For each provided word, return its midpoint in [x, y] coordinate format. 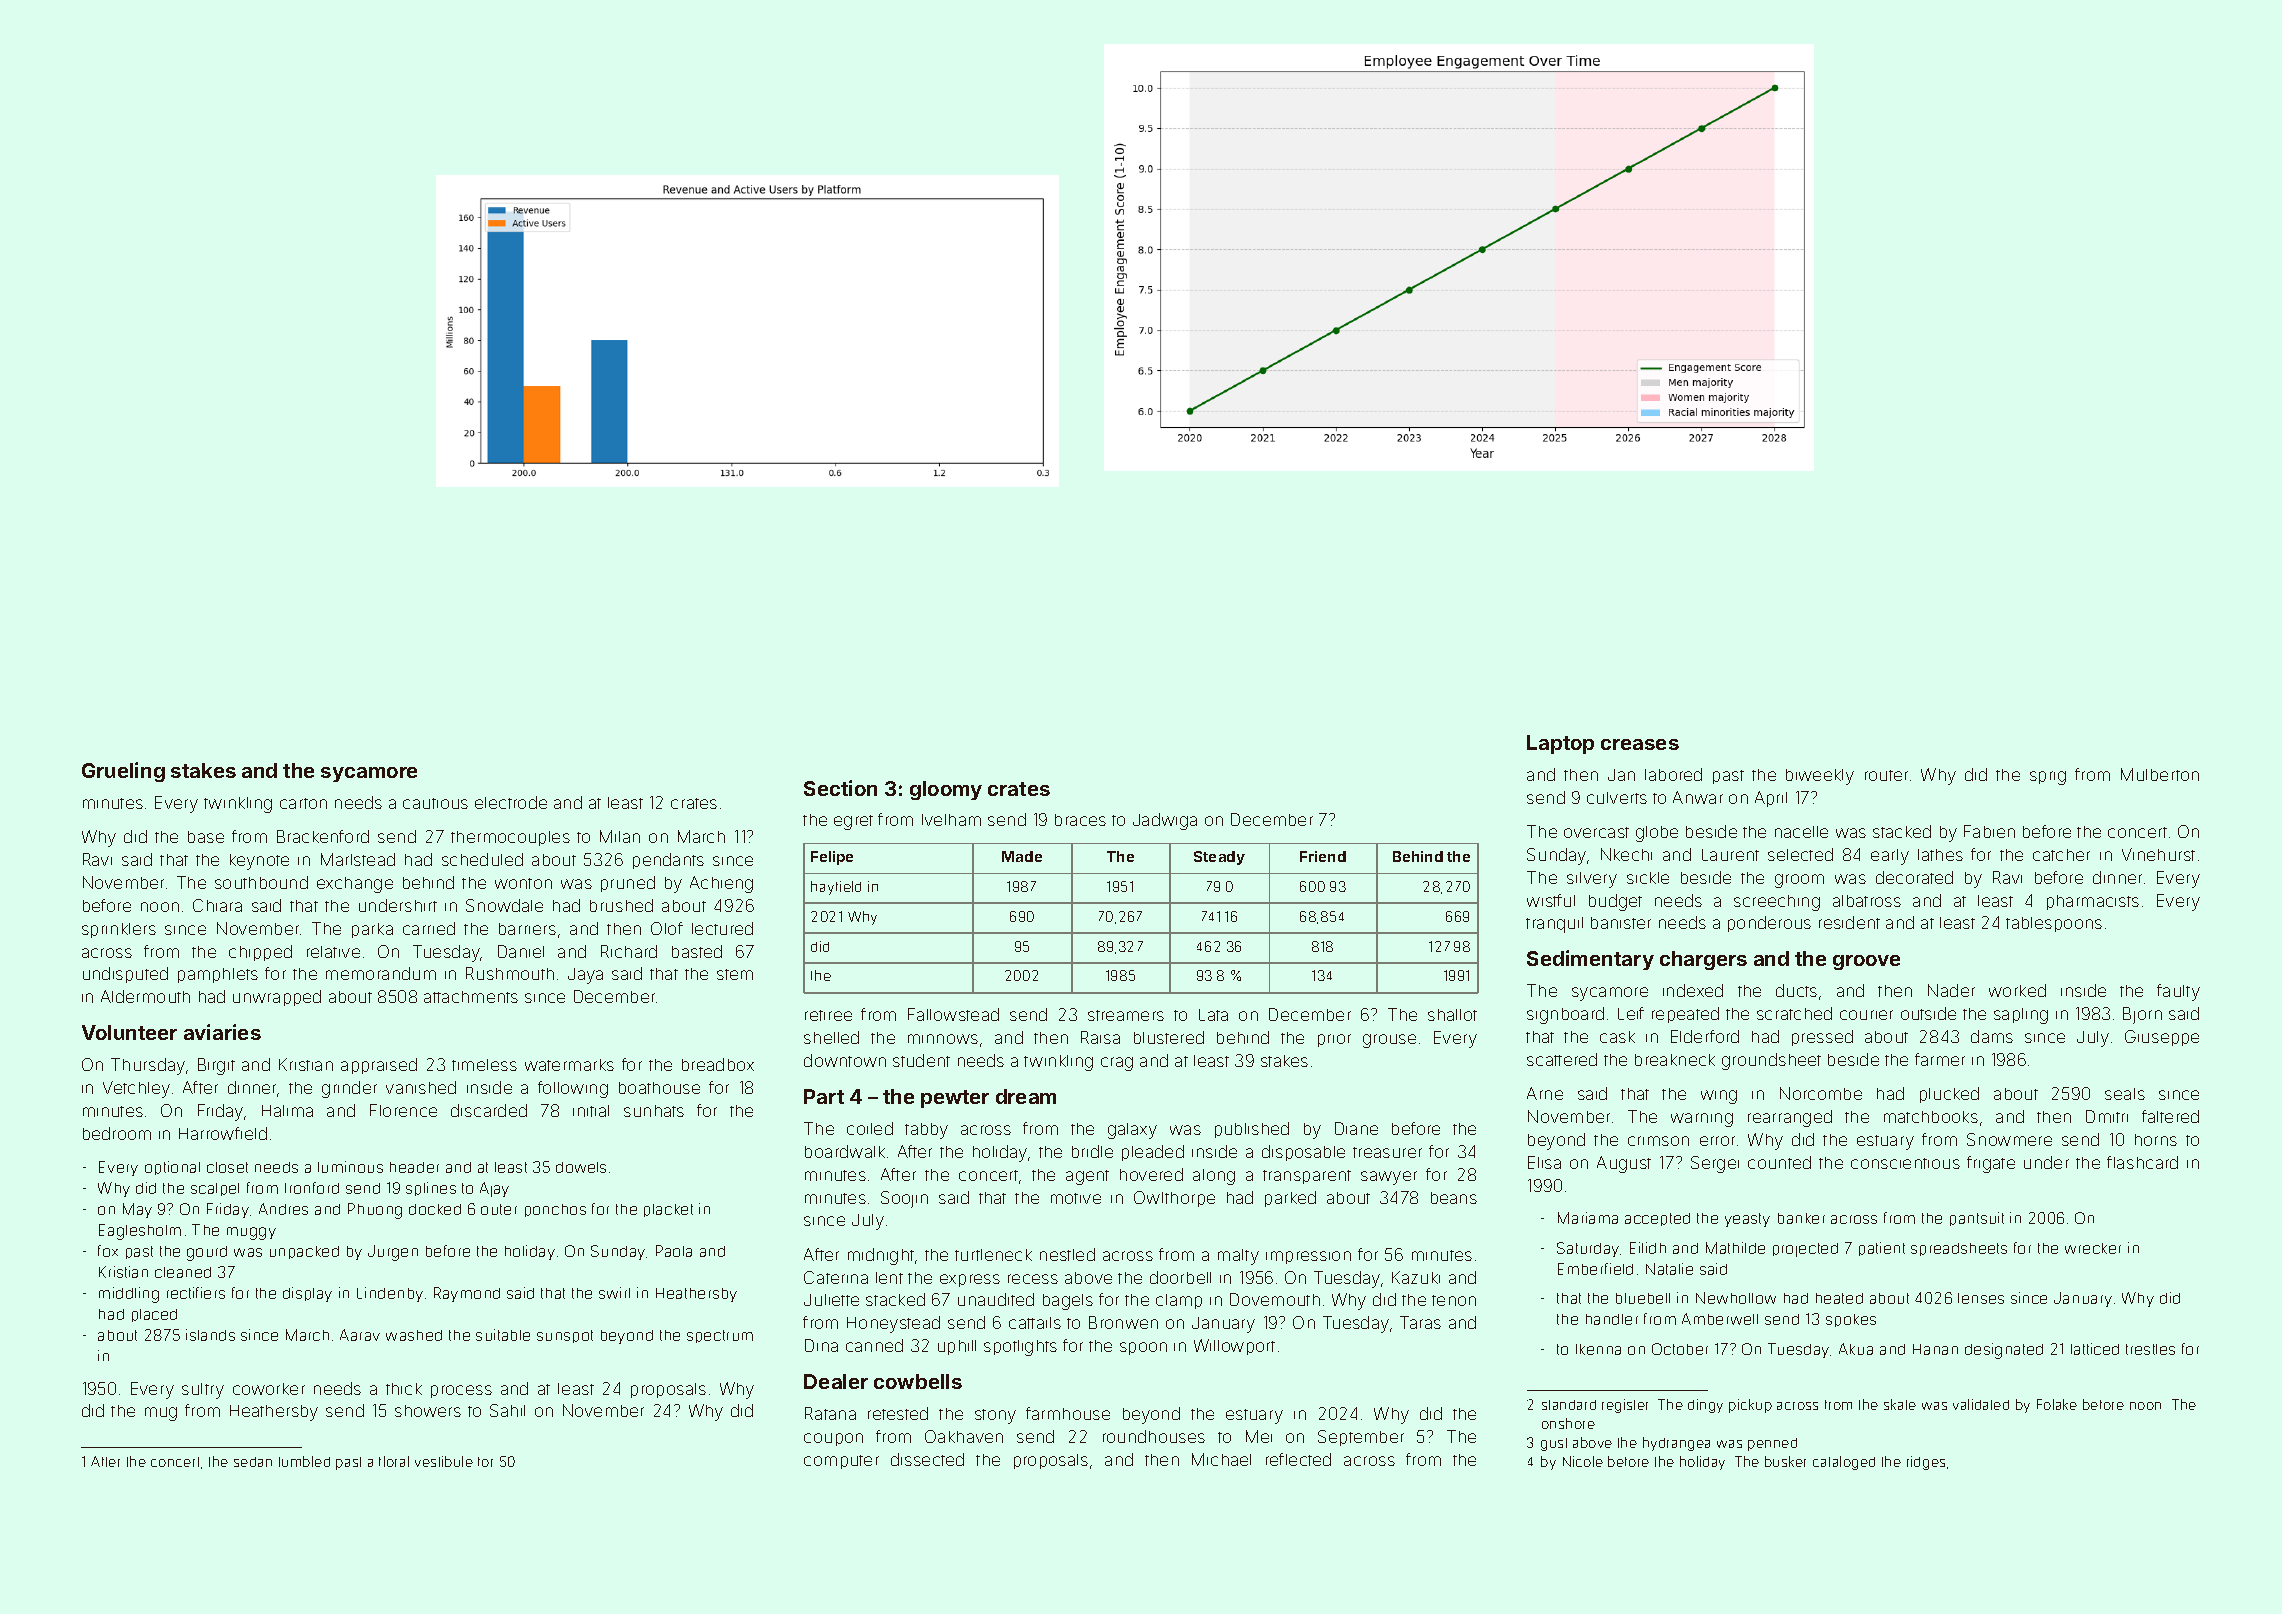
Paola [674, 1251]
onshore [1568, 1423]
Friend [1323, 856]
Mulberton [2160, 774]
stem [735, 974]
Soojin [904, 1199]
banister [1621, 923]
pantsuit [1977, 1219]
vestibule [444, 1461]
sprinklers [119, 930]
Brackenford [323, 836]
